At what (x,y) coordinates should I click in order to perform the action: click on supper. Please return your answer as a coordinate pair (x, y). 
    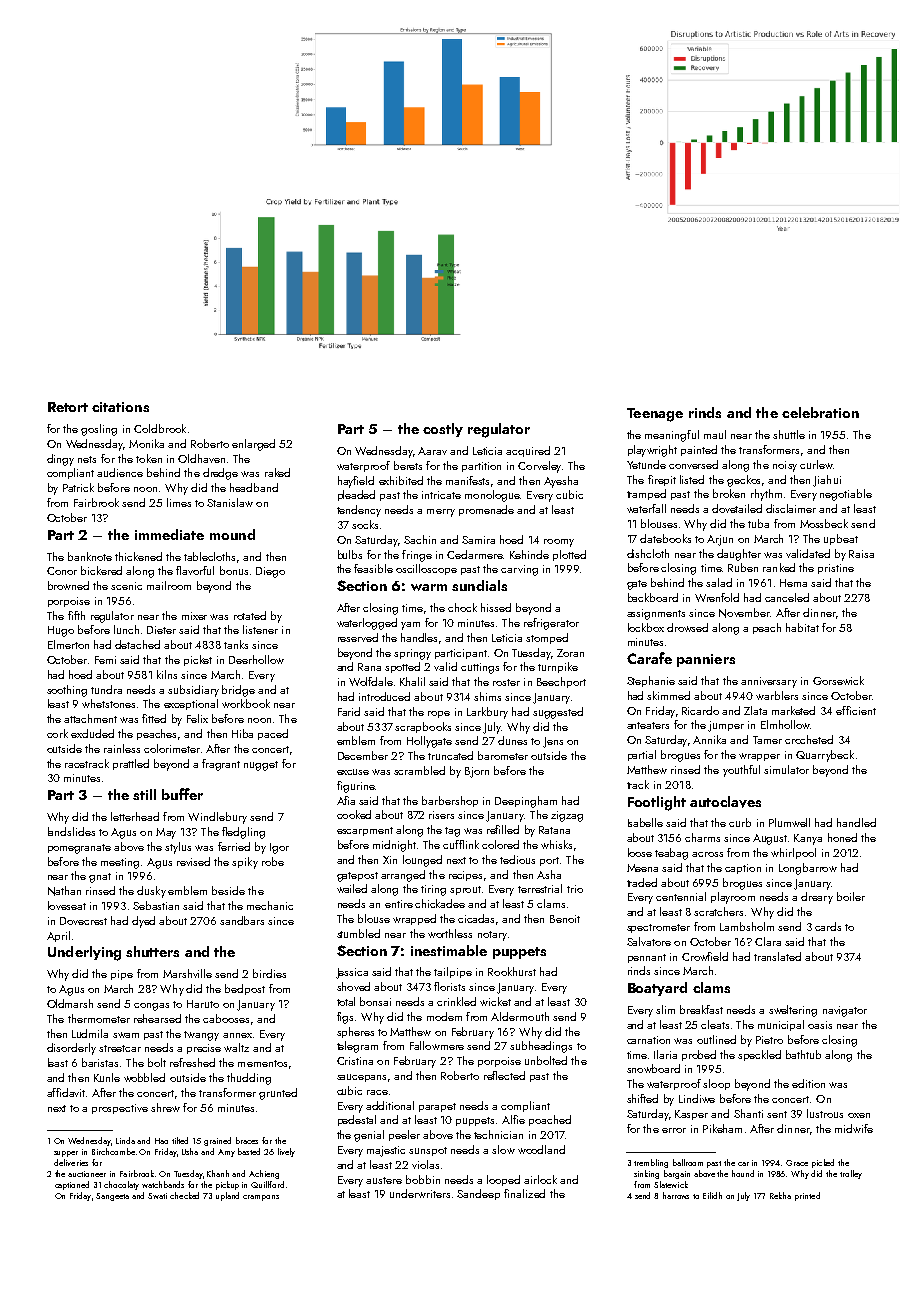
    Looking at the image, I should click on (66, 1154).
